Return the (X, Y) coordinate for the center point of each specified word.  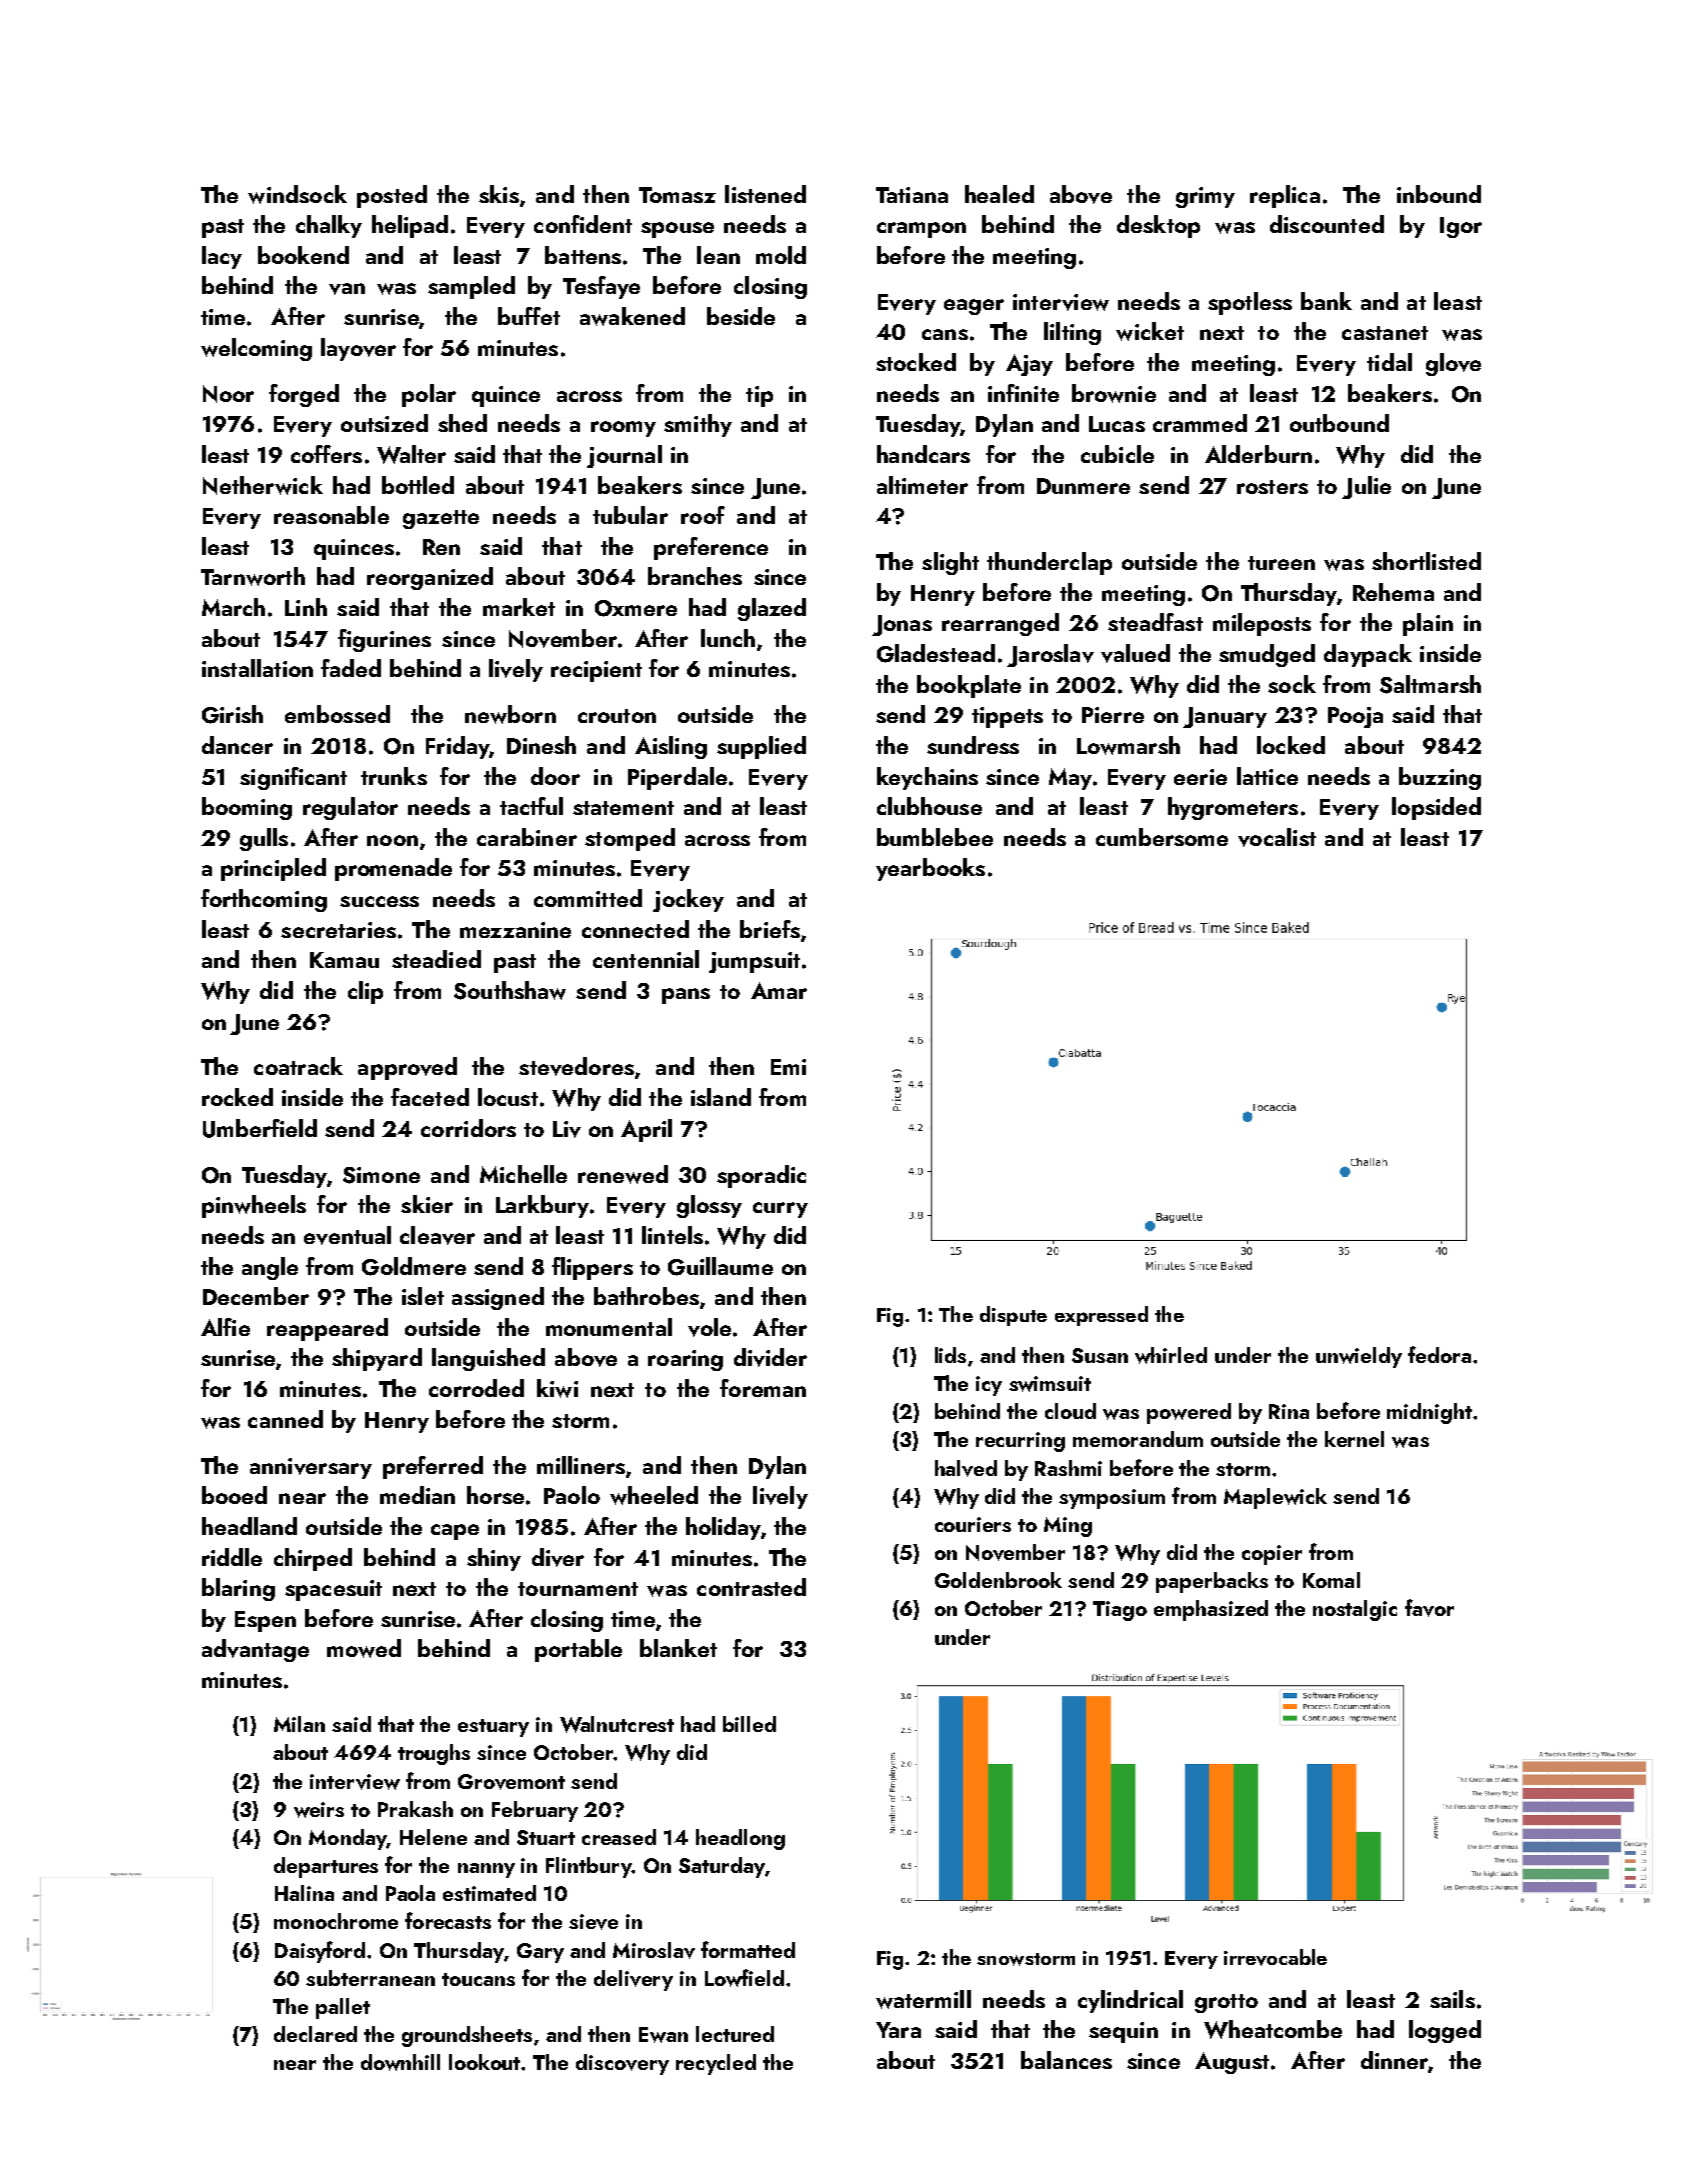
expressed (1101, 1316)
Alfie (225, 1327)
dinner (1394, 2060)
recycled (716, 2064)
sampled (471, 287)
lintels (672, 1235)
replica (1285, 196)
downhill (400, 2062)
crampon (921, 230)
